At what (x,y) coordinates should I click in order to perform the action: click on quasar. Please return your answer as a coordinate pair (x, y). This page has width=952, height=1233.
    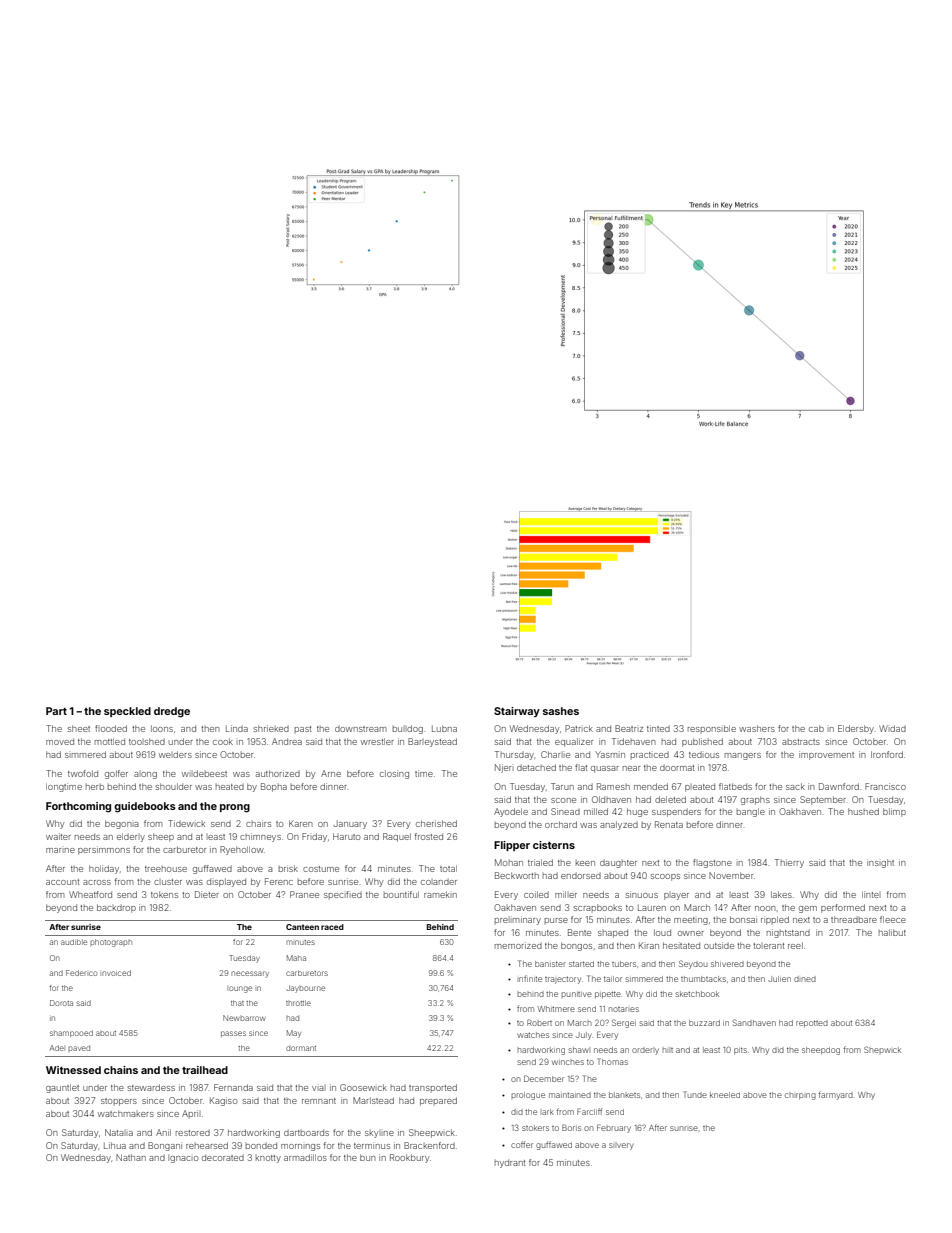
    Looking at the image, I should click on (605, 769).
